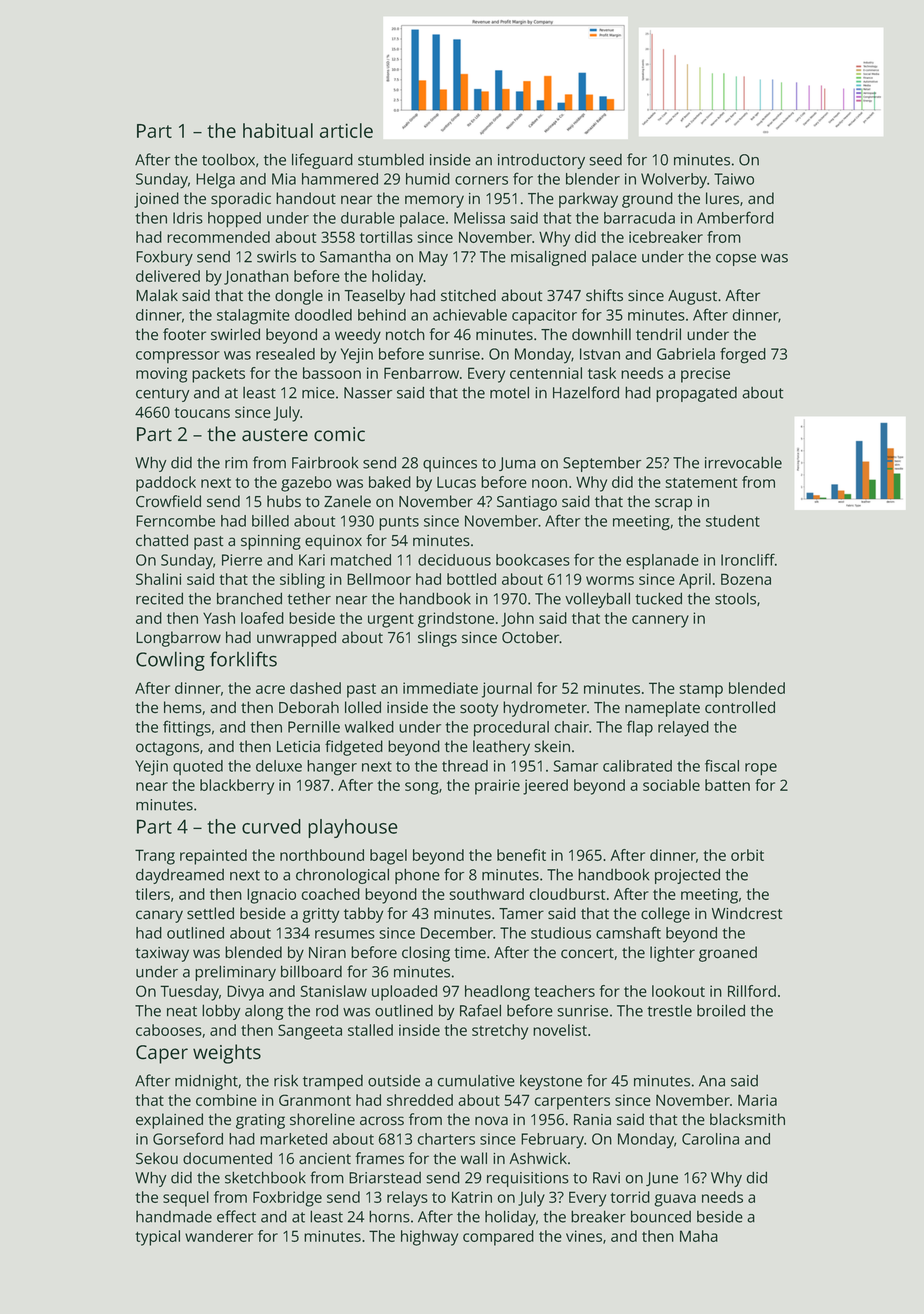  I want to click on rope, so click(761, 769).
